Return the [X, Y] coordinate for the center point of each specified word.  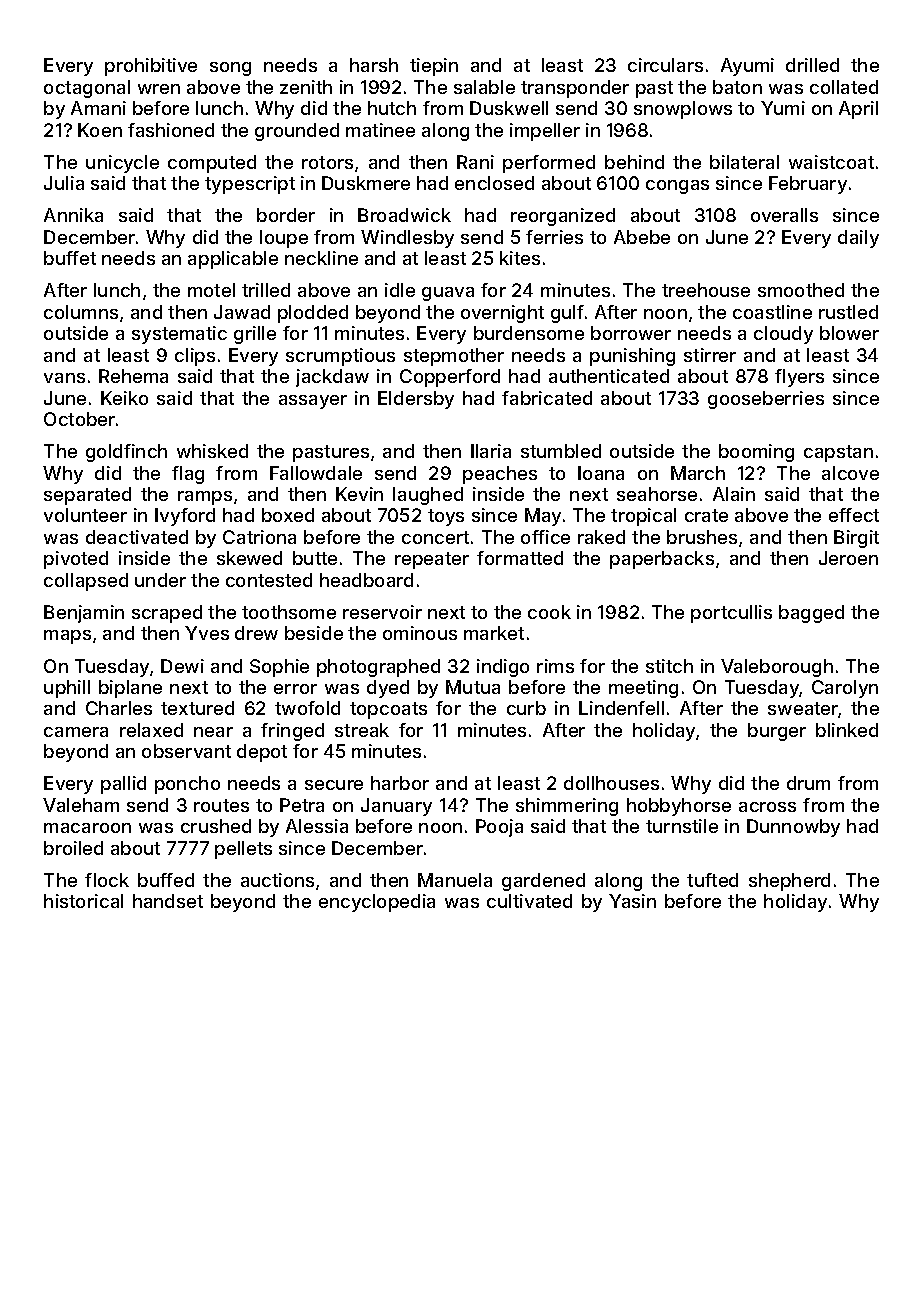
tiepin [434, 67]
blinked [847, 730]
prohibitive [151, 67]
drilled [812, 65]
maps [67, 637]
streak [362, 730]
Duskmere [366, 183]
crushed [216, 826]
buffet [70, 258]
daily [858, 239]
